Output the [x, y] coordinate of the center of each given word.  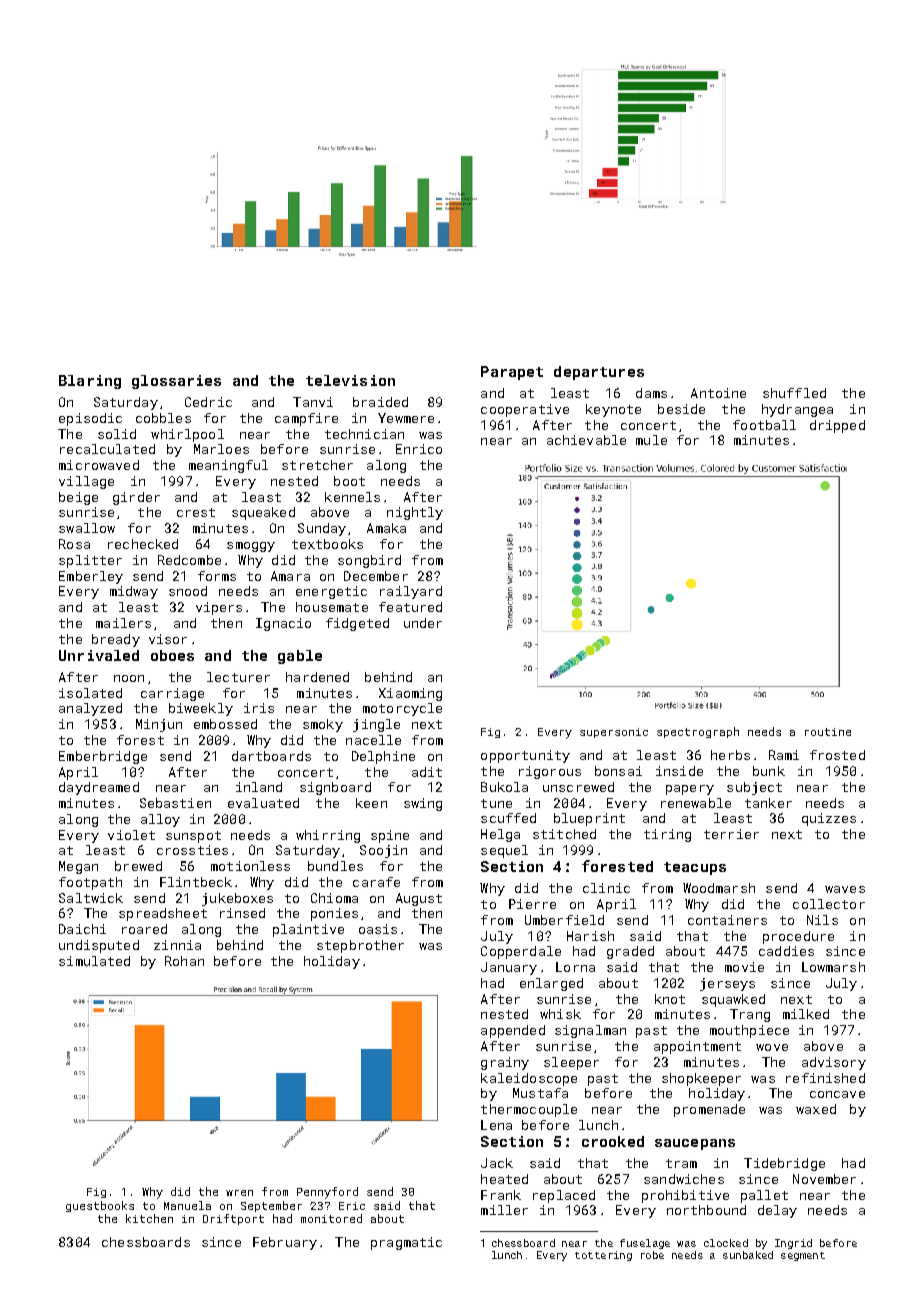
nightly [415, 513]
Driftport [233, 1219]
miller [504, 1210]
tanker [768, 803]
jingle [376, 725]
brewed [138, 866]
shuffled [794, 393]
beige [78, 498]
